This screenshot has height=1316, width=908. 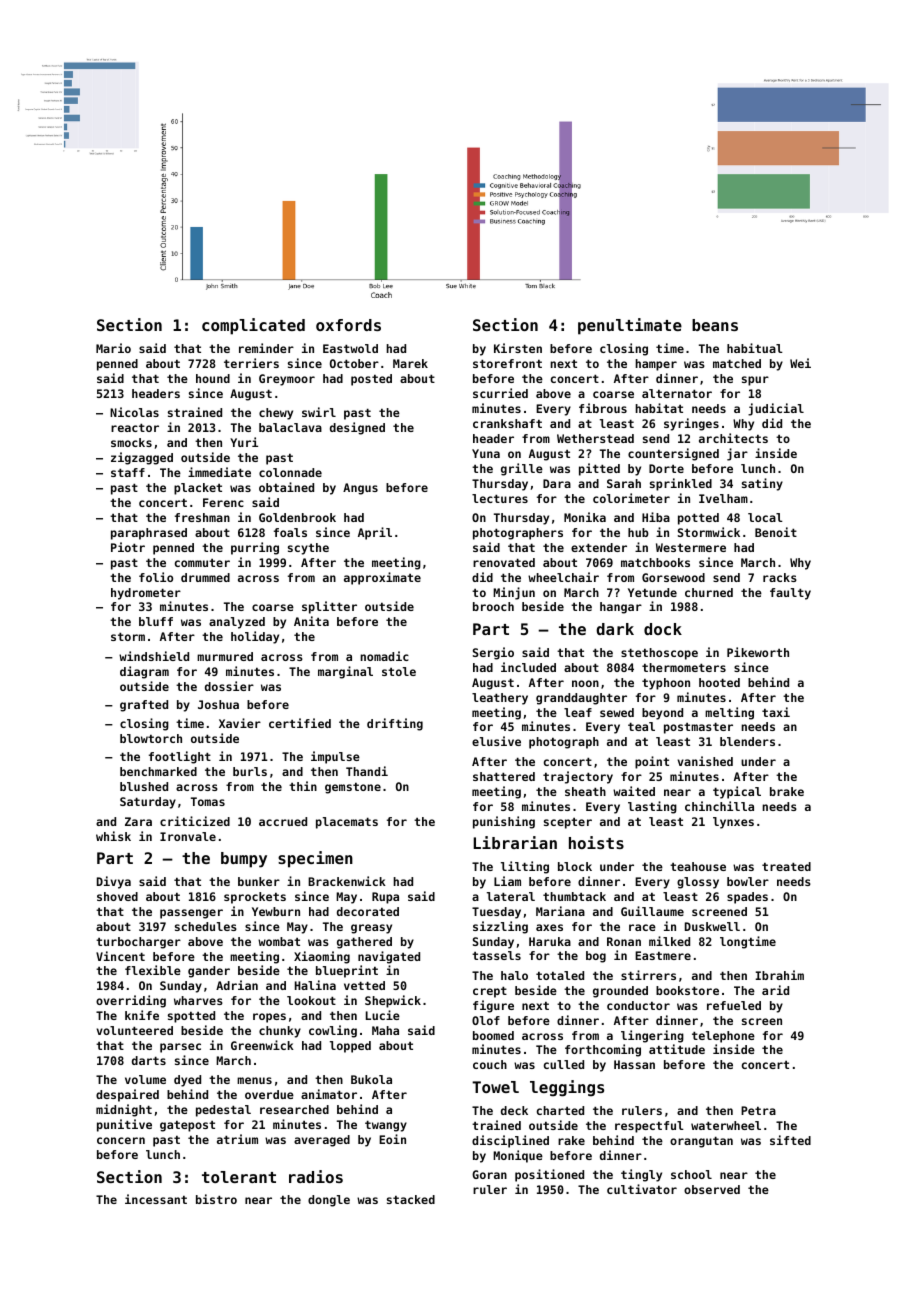 I want to click on dongle, so click(x=329, y=1201).
